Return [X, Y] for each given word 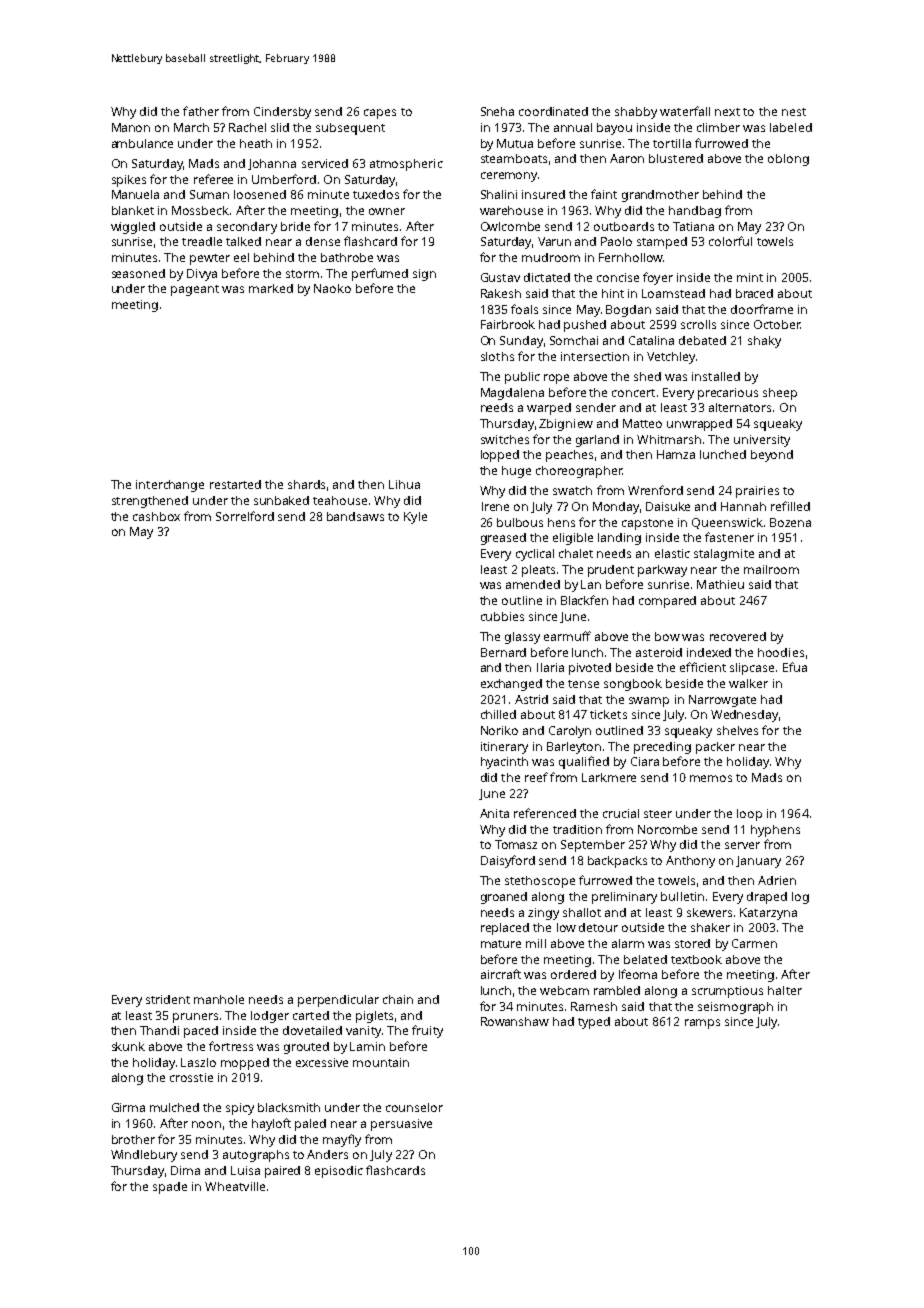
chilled [498, 714]
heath [256, 143]
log [800, 898]
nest [794, 112]
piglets [374, 1017]
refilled [790, 506]
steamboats [514, 158]
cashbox [156, 516]
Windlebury [144, 1156]
